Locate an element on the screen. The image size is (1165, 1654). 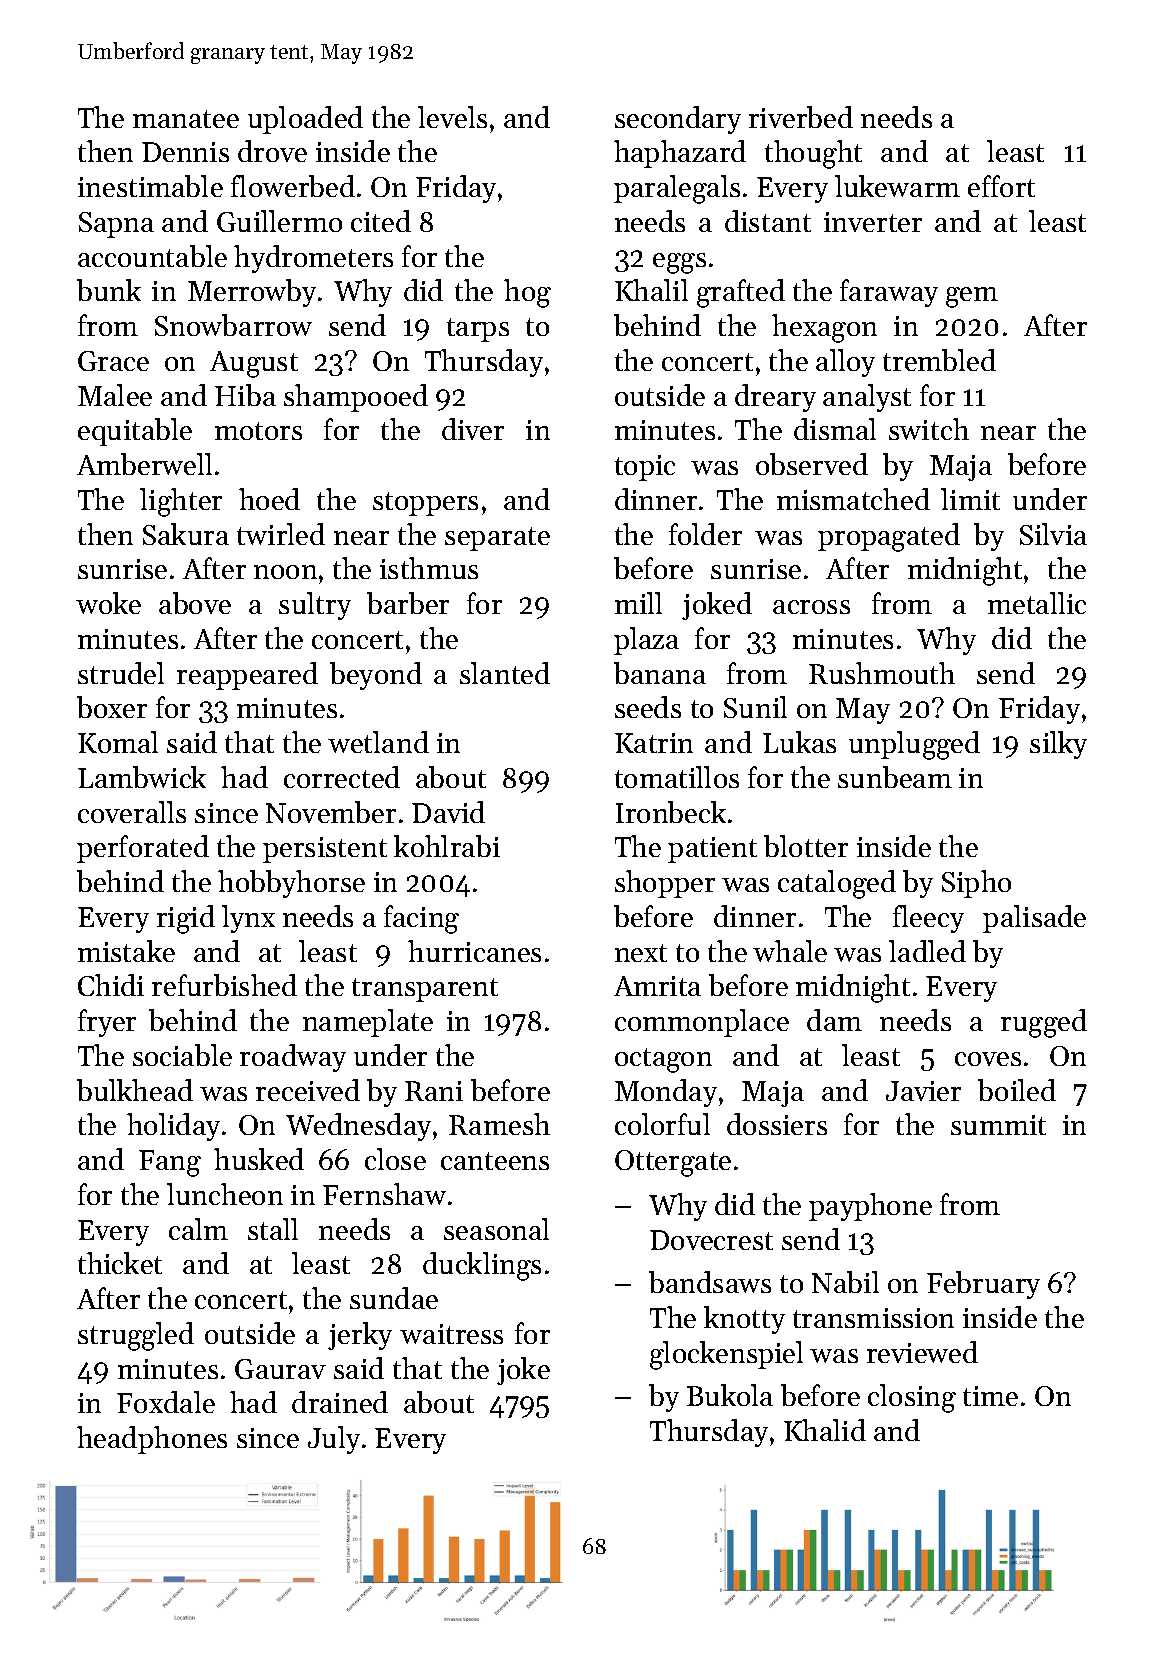
cataloged is located at coordinates (837, 884).
